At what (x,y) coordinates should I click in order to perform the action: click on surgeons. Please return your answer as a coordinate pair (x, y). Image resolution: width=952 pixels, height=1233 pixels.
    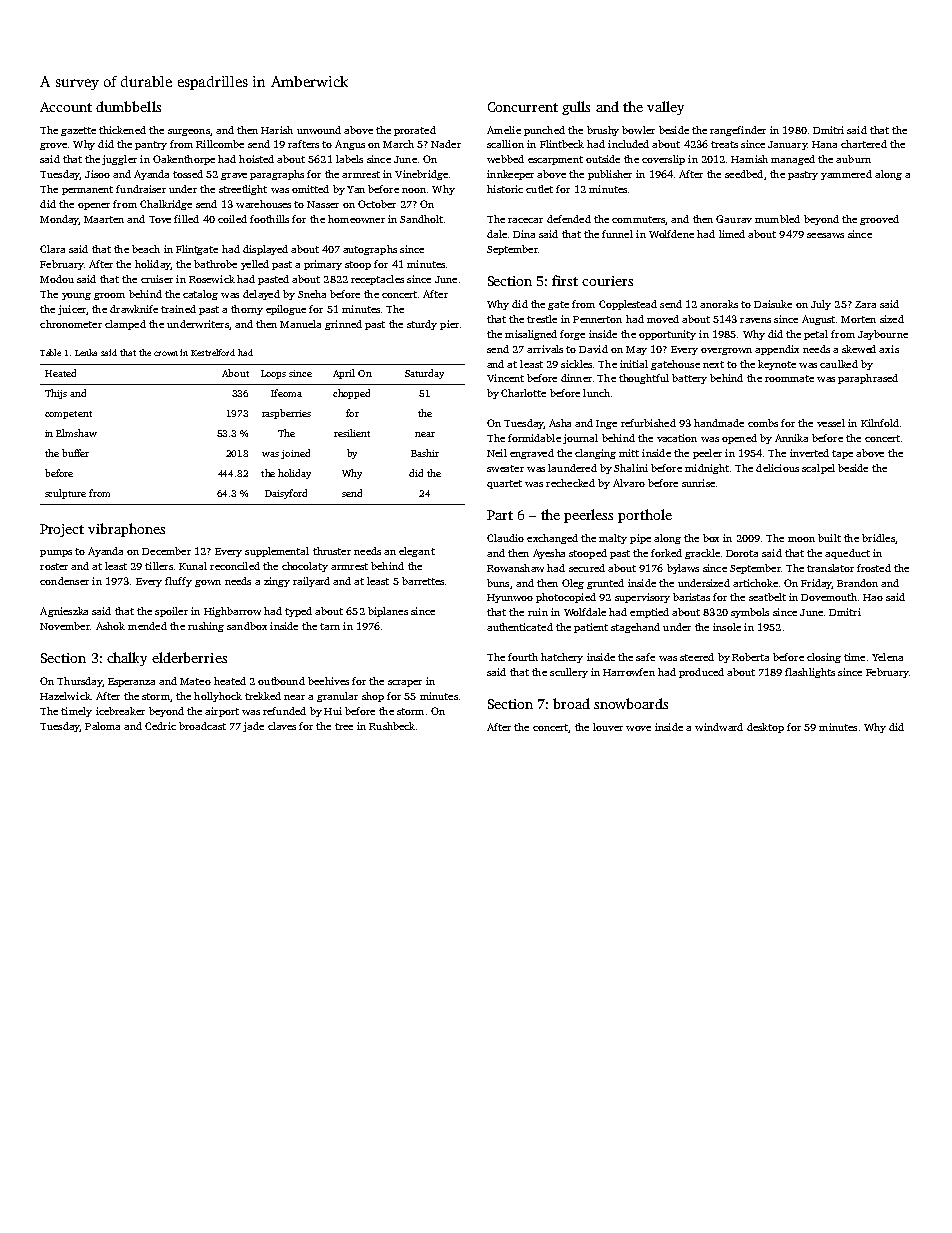
    Looking at the image, I should click on (189, 132).
